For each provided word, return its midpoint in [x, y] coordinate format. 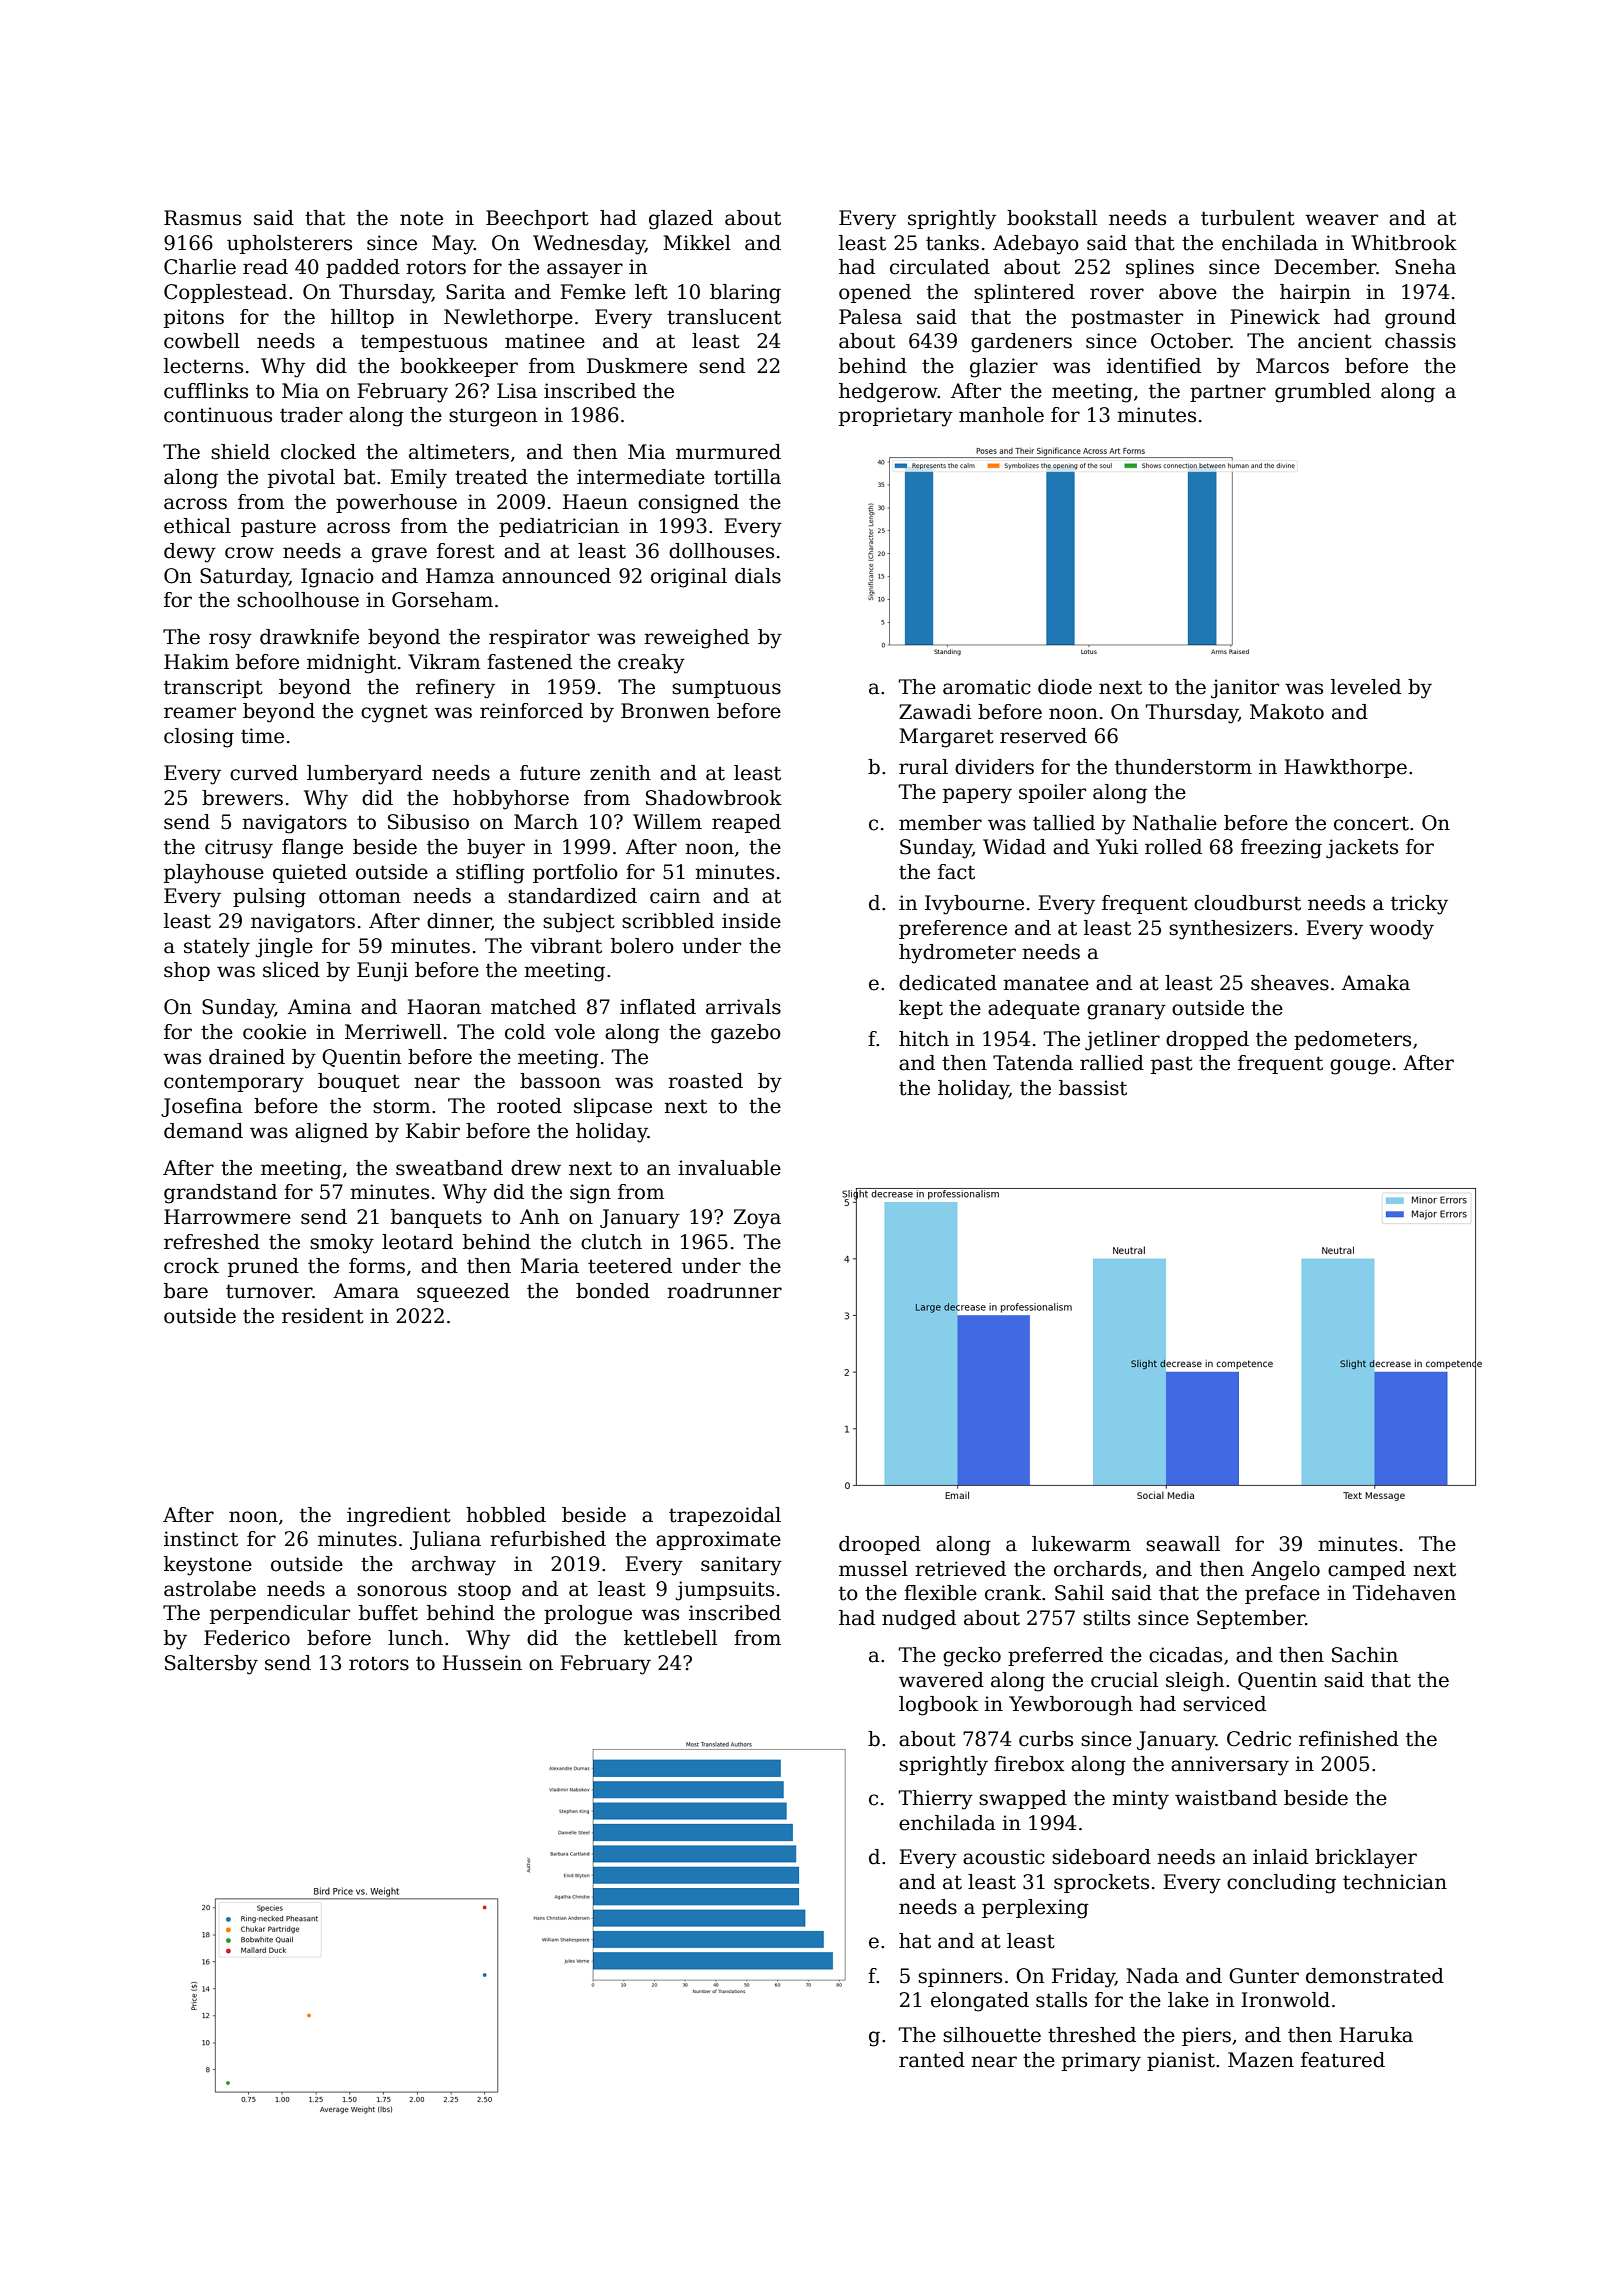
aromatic [987, 687]
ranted [932, 2060]
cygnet [394, 713]
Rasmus [202, 218]
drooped [880, 1545]
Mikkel [697, 243]
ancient [1335, 341]
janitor [1245, 689]
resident [323, 1316]
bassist [1093, 1088]
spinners [960, 1977]
